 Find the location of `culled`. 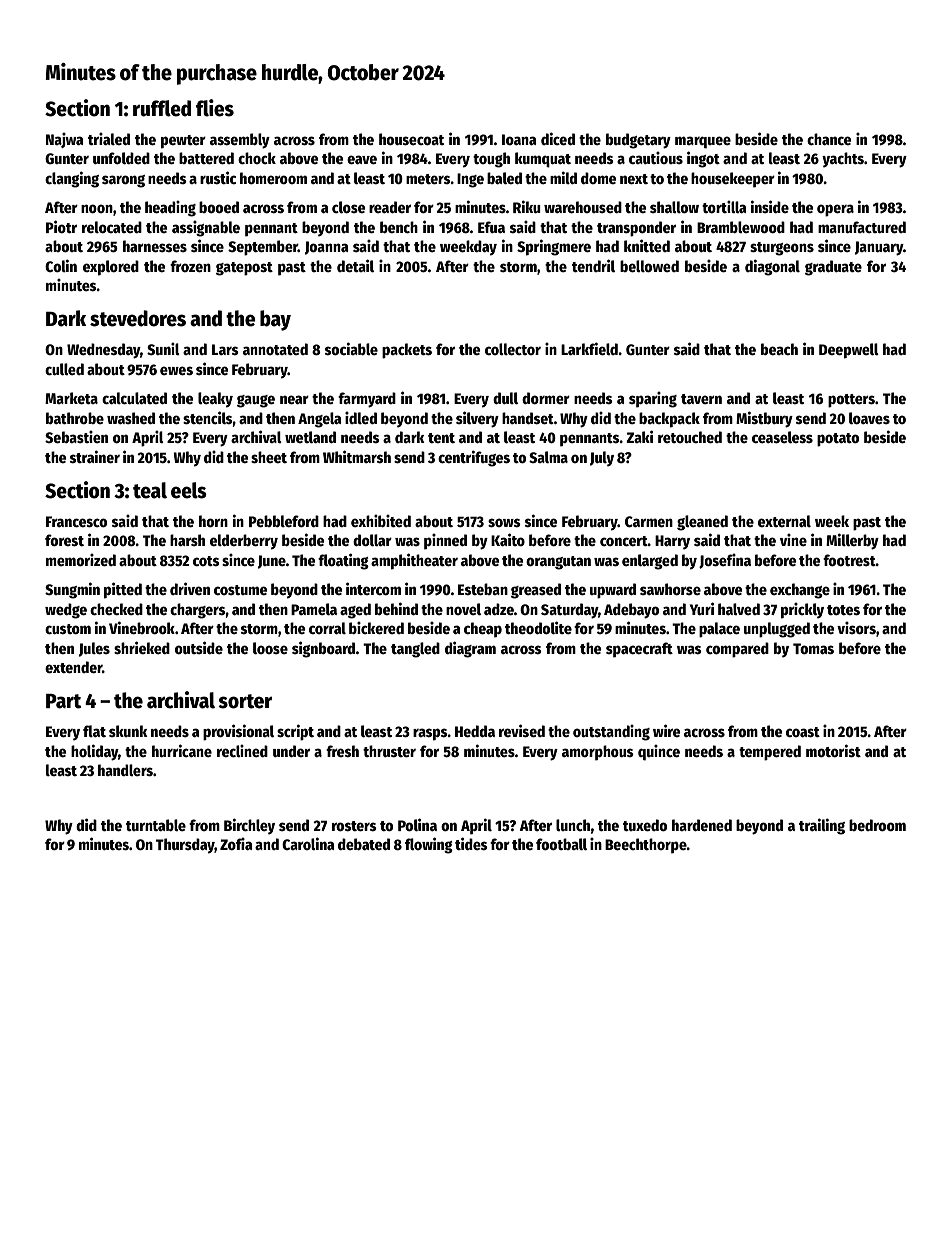

culled is located at coordinates (64, 369).
